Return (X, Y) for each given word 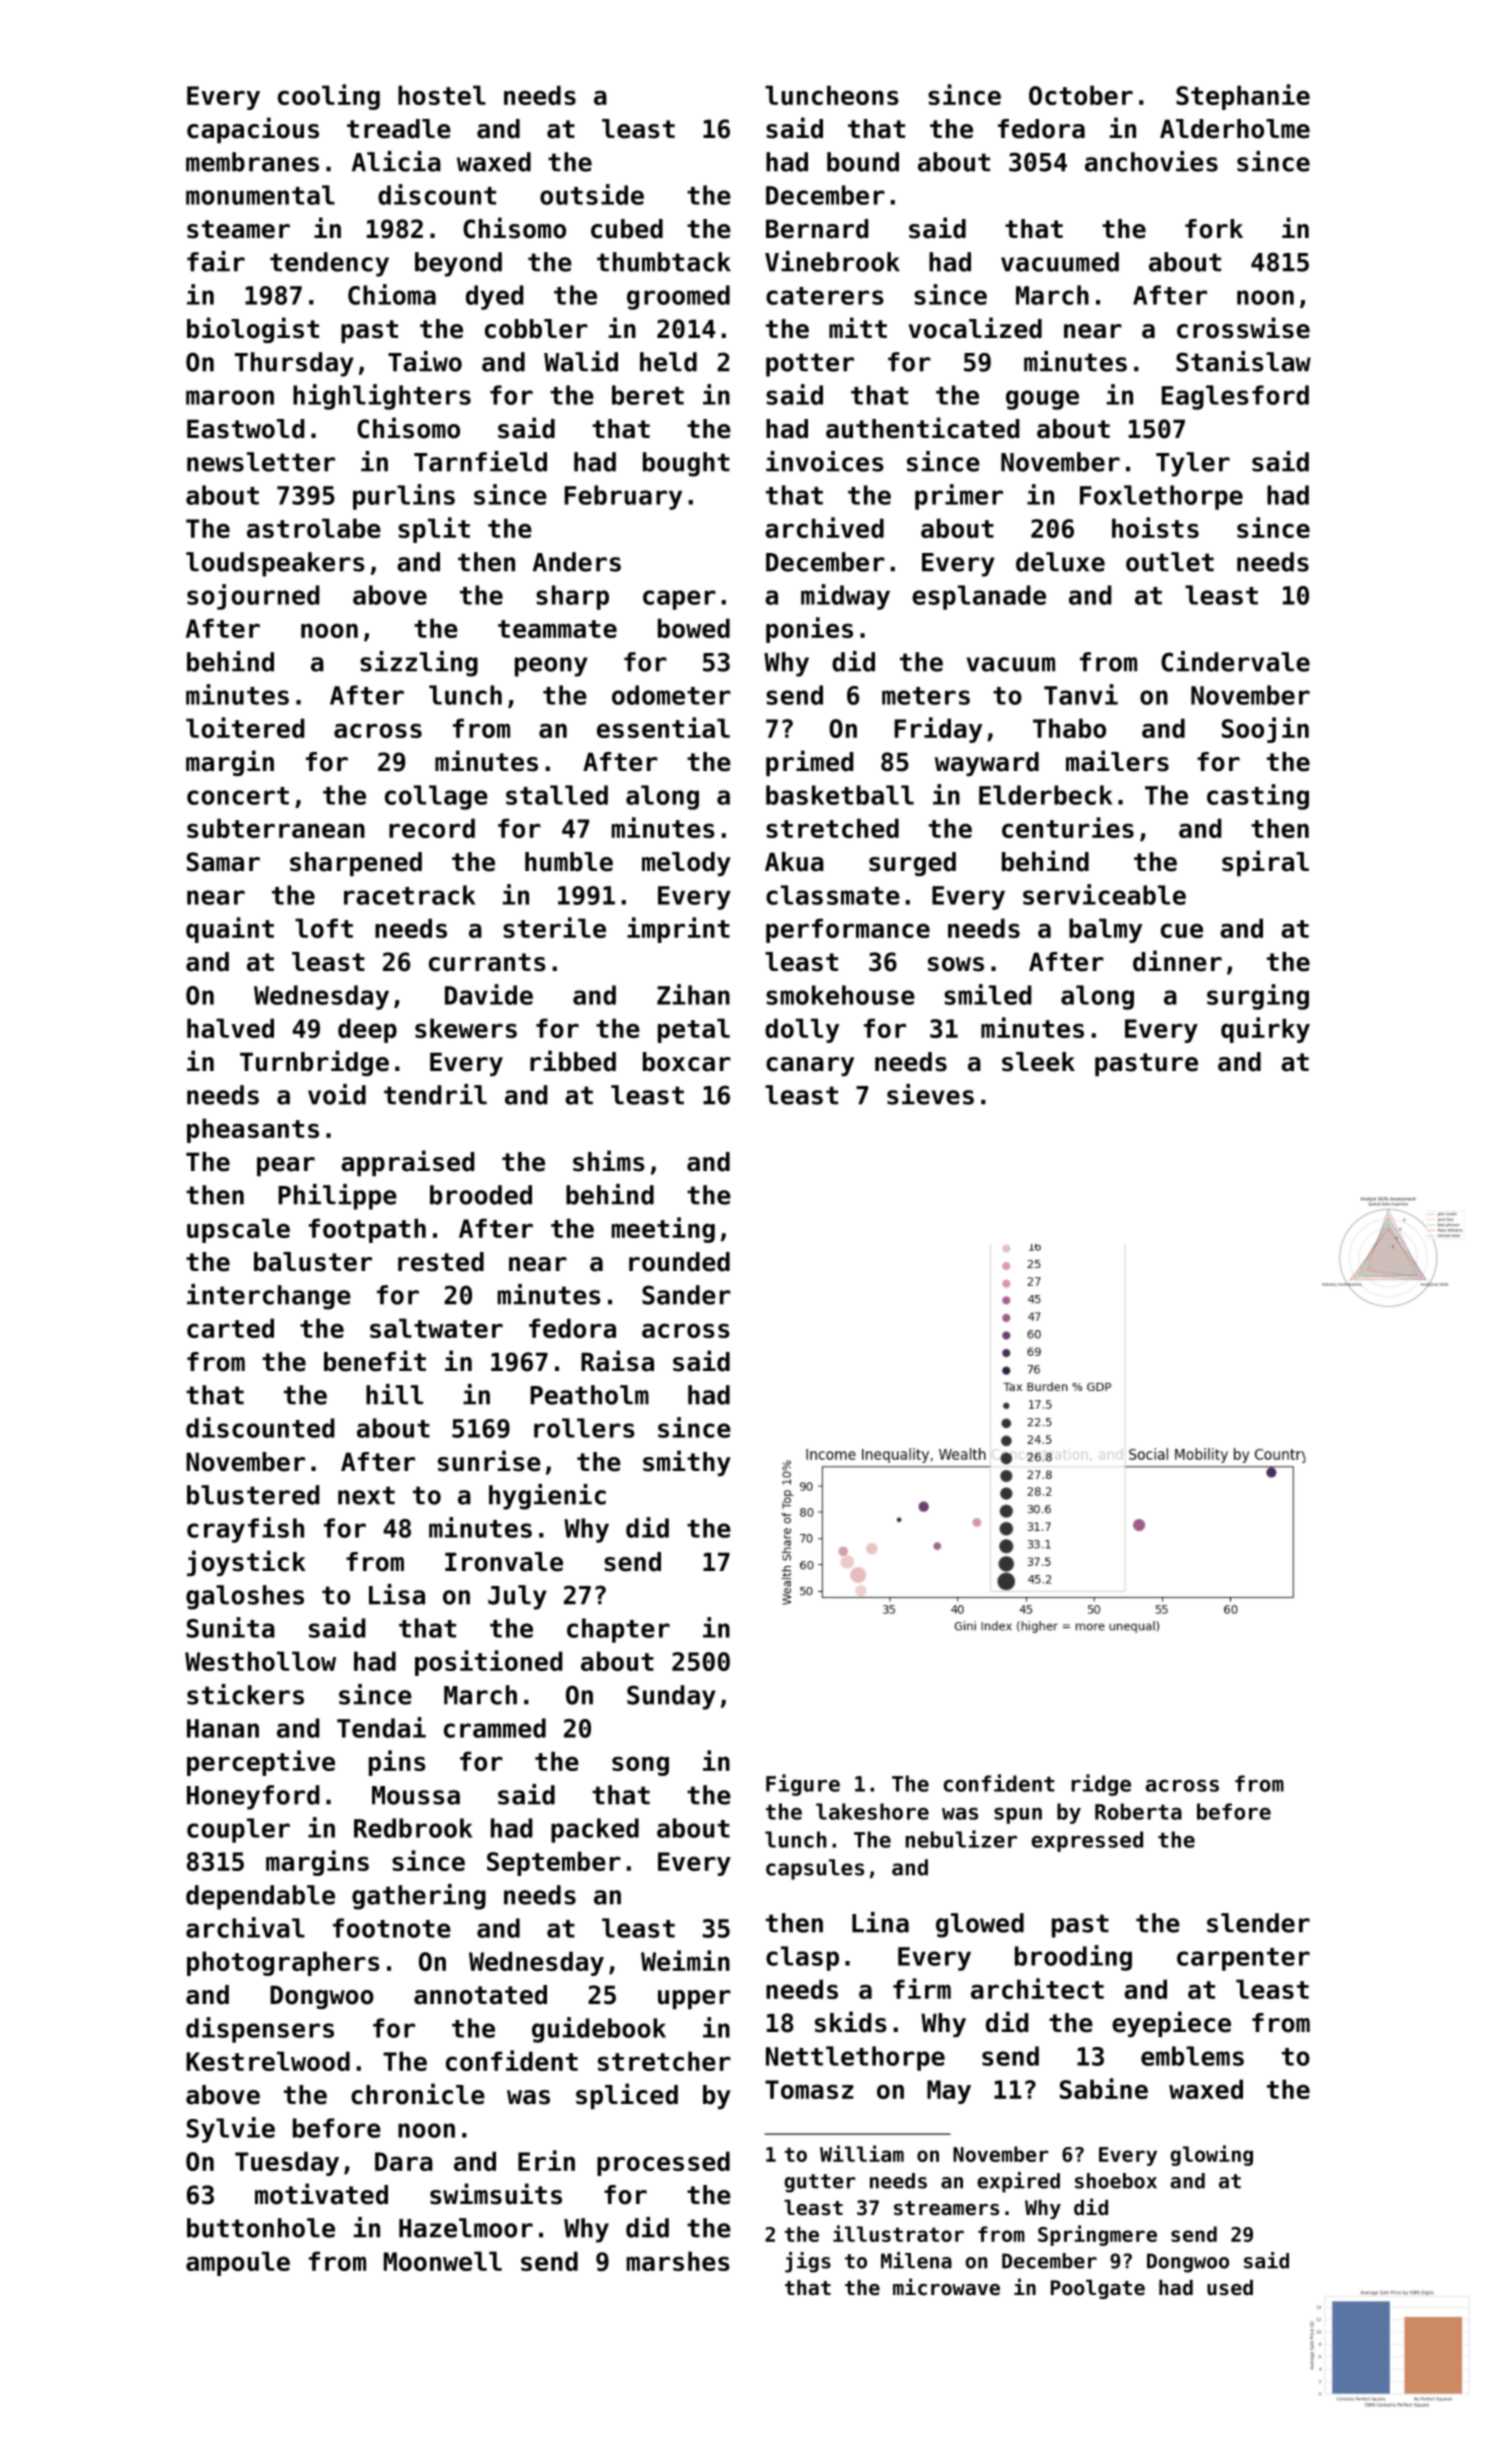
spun (1018, 1815)
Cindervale (1235, 661)
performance (848, 930)
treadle (399, 129)
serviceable (1104, 894)
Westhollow (260, 1661)
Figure (803, 1785)
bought (686, 464)
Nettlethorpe (855, 2058)
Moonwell (443, 2261)
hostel (442, 95)
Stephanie (1243, 97)
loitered (245, 727)
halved (230, 1028)
